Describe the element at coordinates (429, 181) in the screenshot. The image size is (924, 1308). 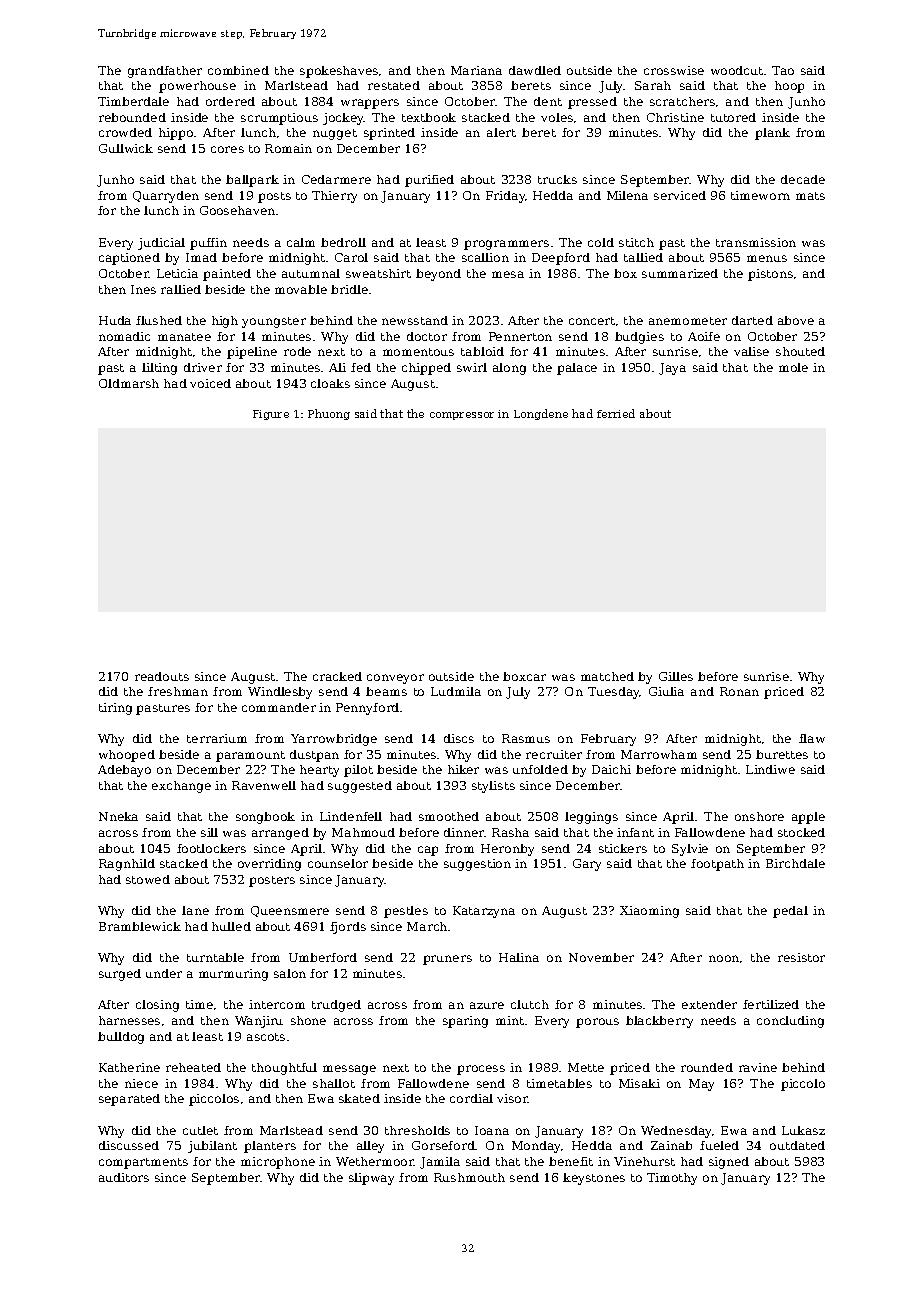
I see `purified` at that location.
